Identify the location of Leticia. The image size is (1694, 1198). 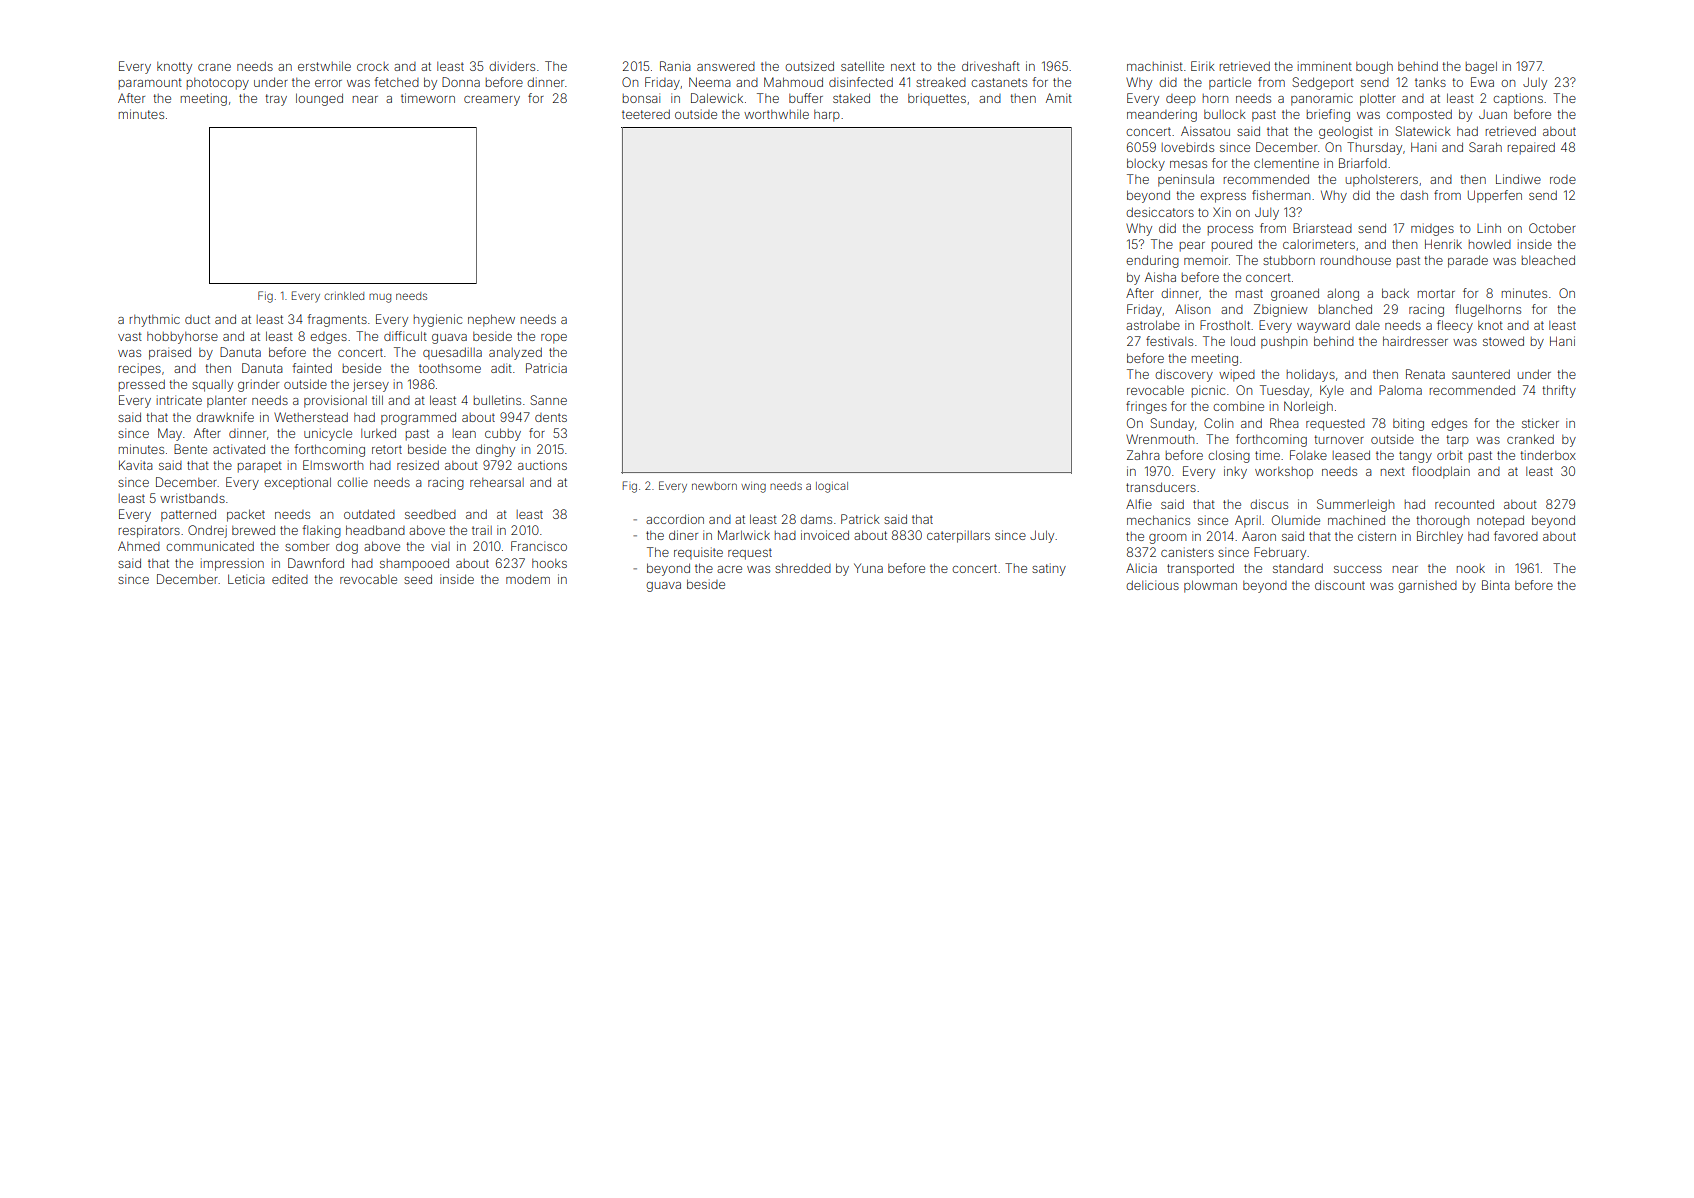
(246, 579).
